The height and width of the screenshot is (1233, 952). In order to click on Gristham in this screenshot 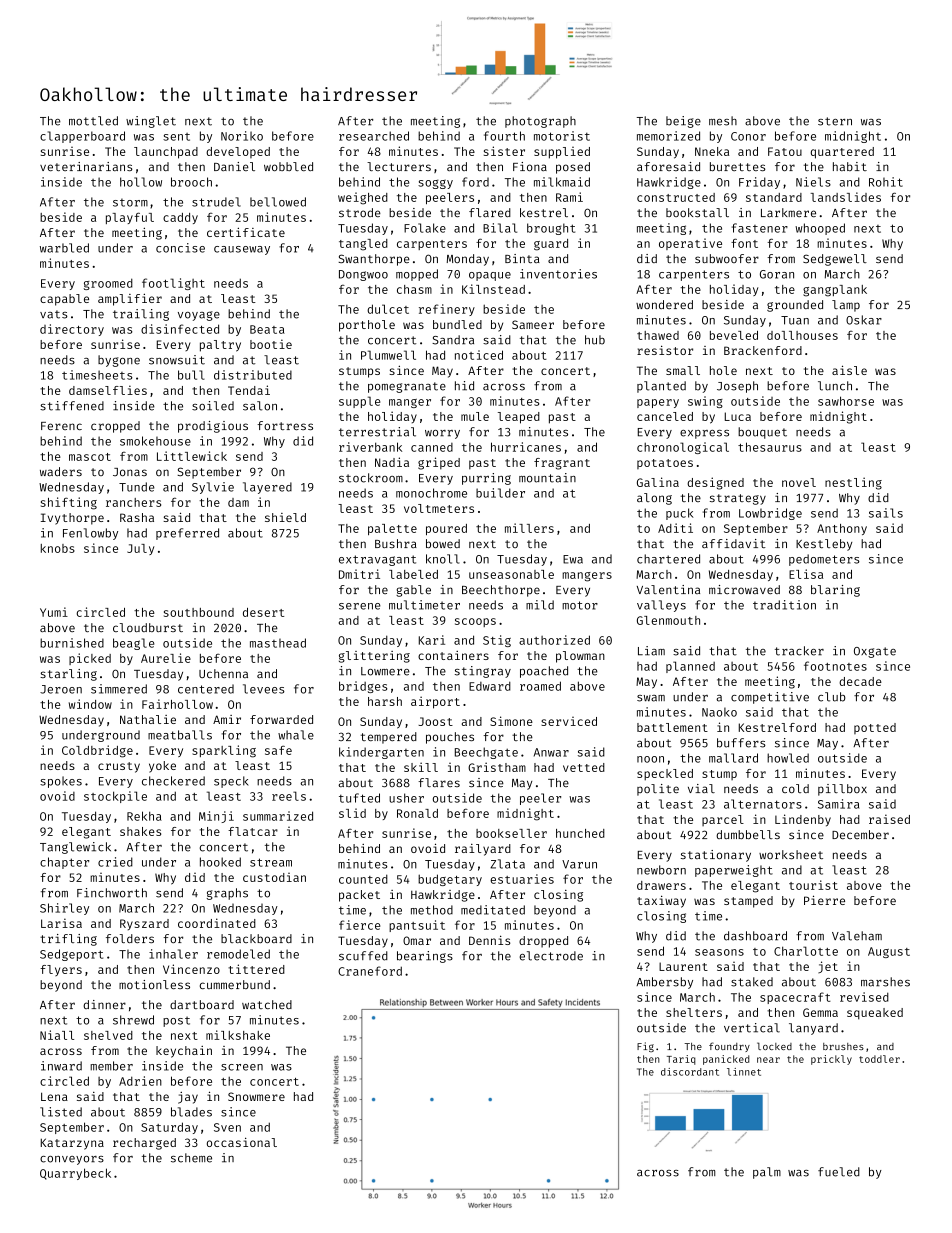, I will do `click(497, 767)`.
